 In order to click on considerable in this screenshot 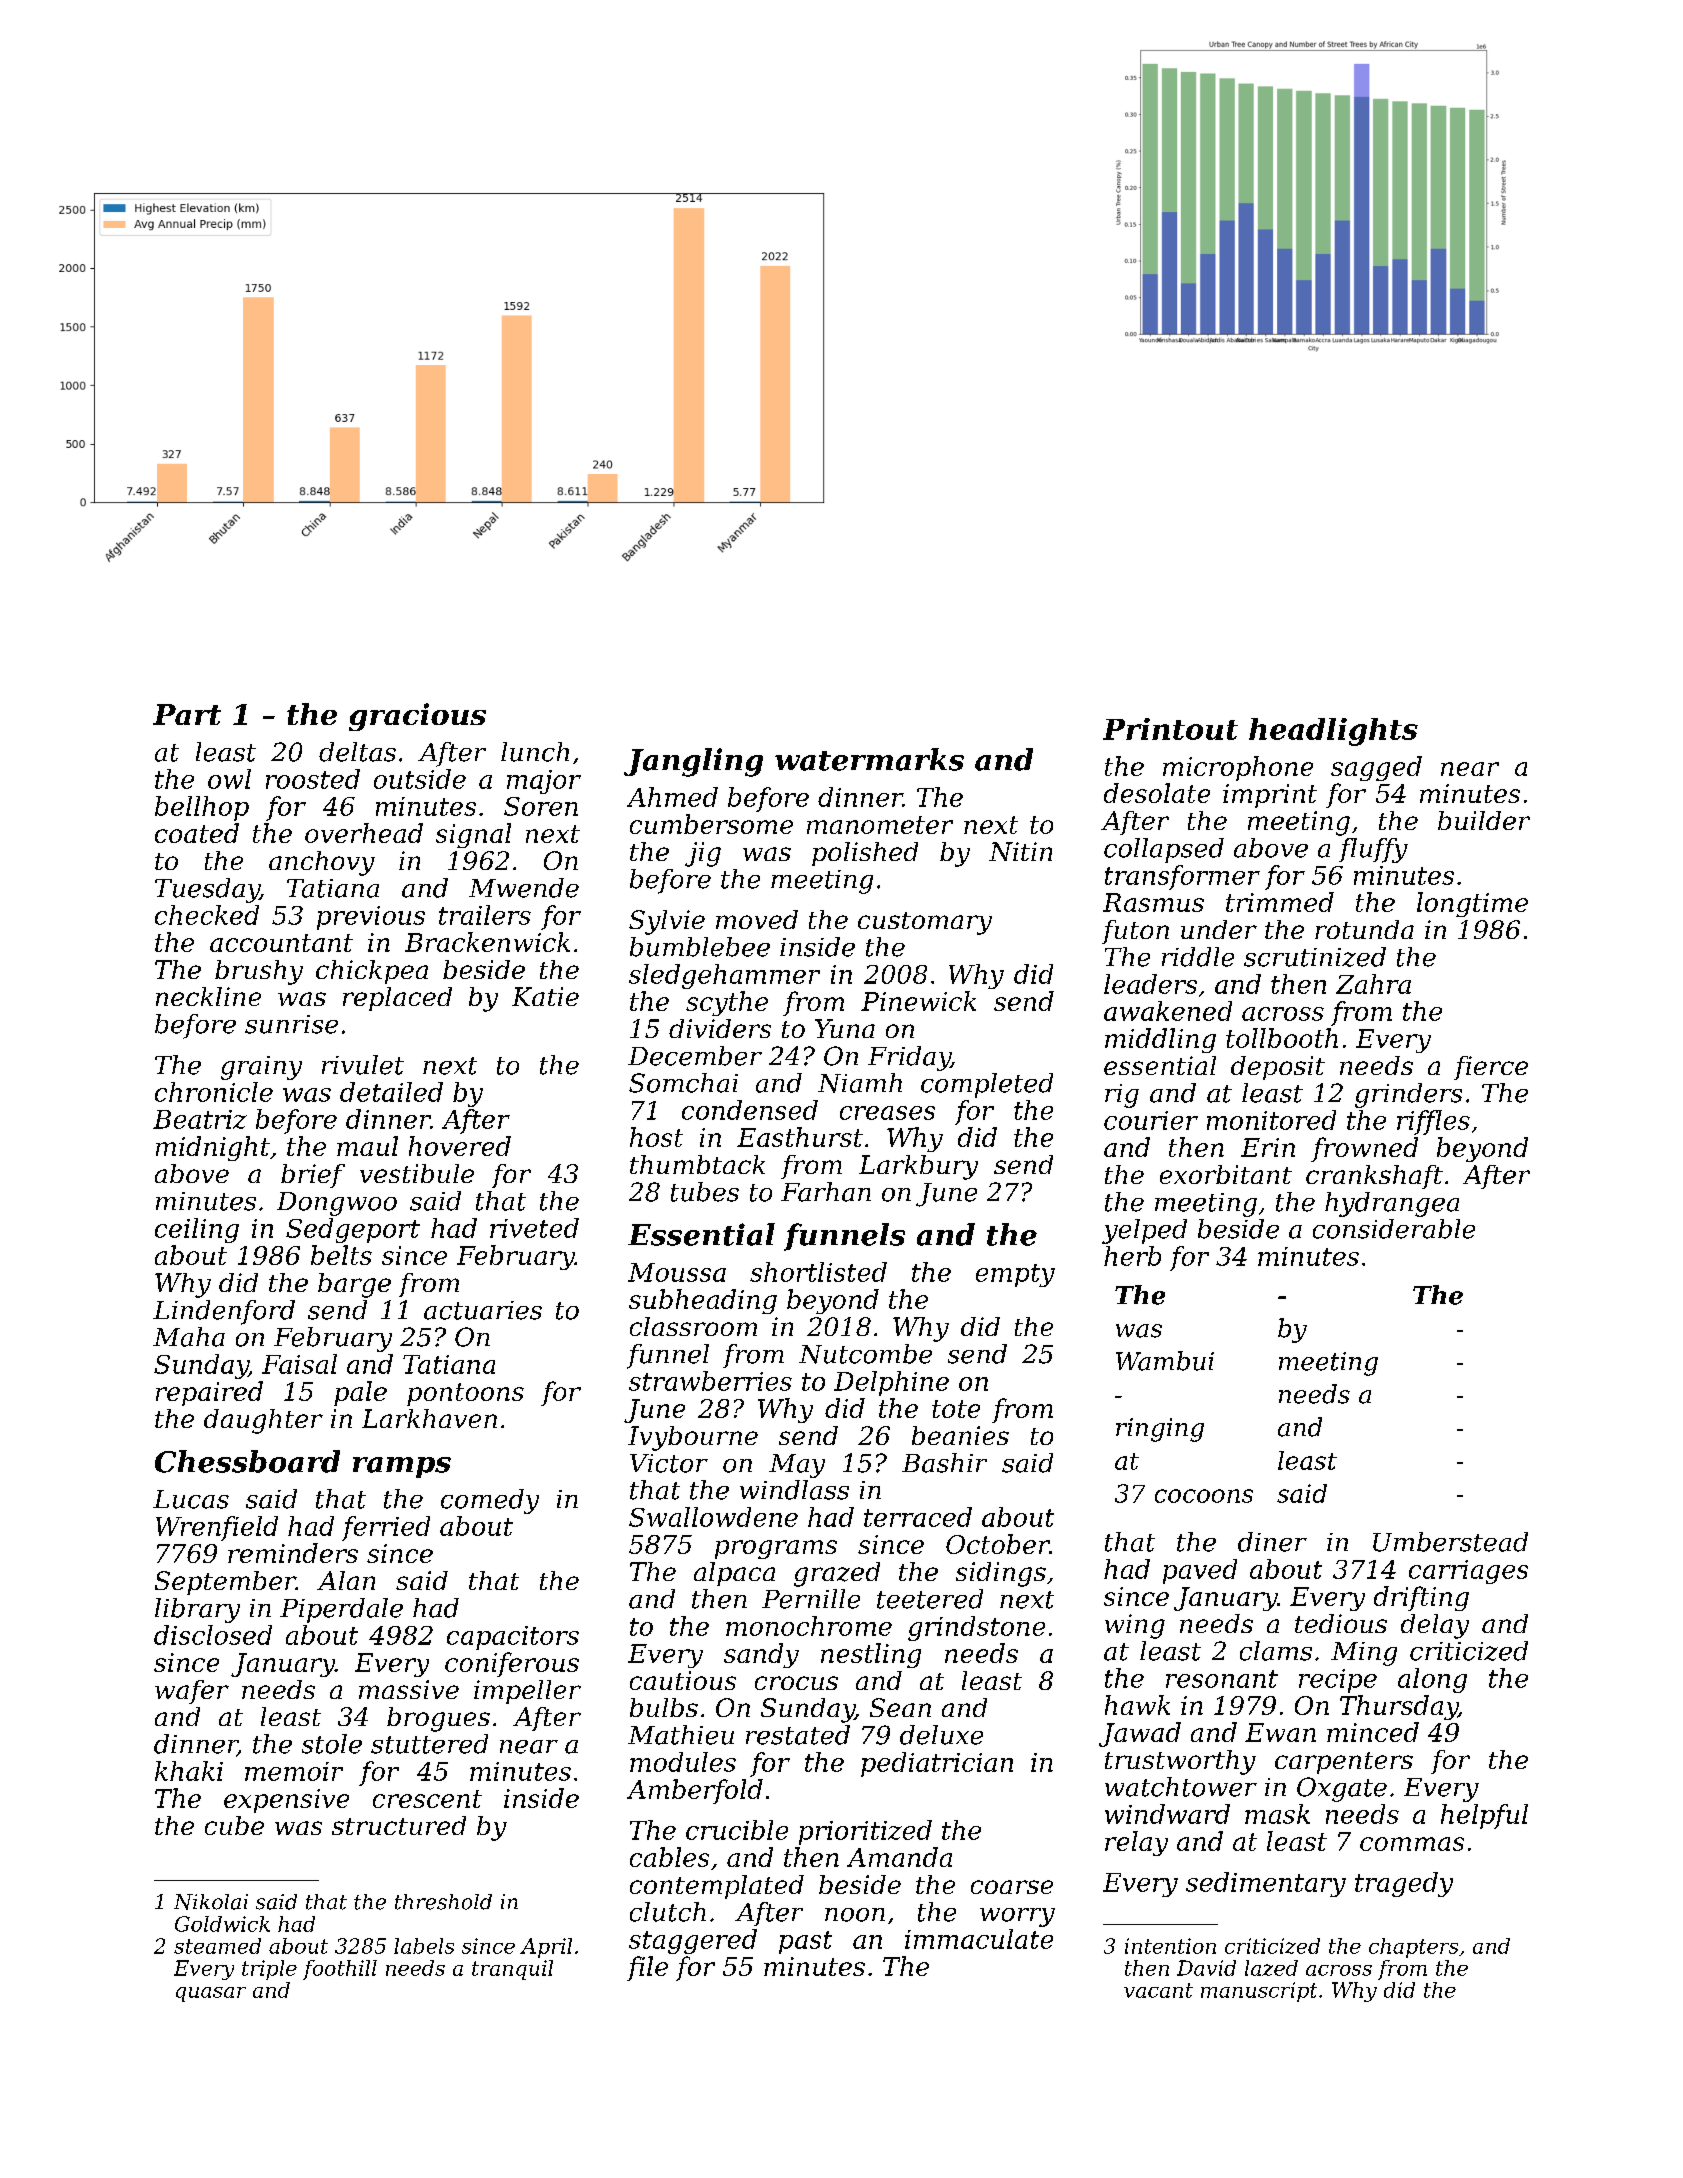, I will do `click(1394, 1229)`.
